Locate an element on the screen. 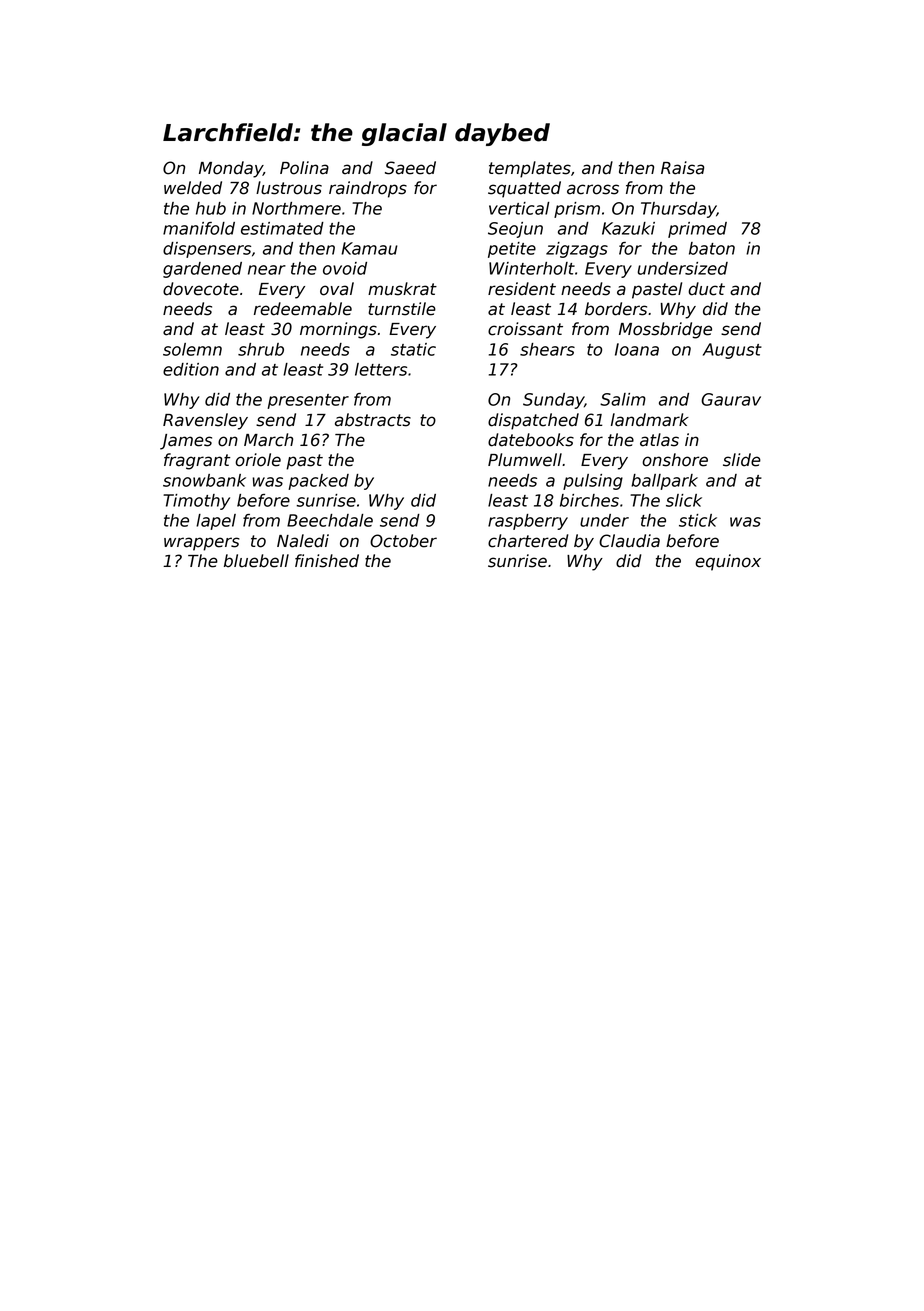 This screenshot has height=1311, width=924. raspberry is located at coordinates (528, 522).
